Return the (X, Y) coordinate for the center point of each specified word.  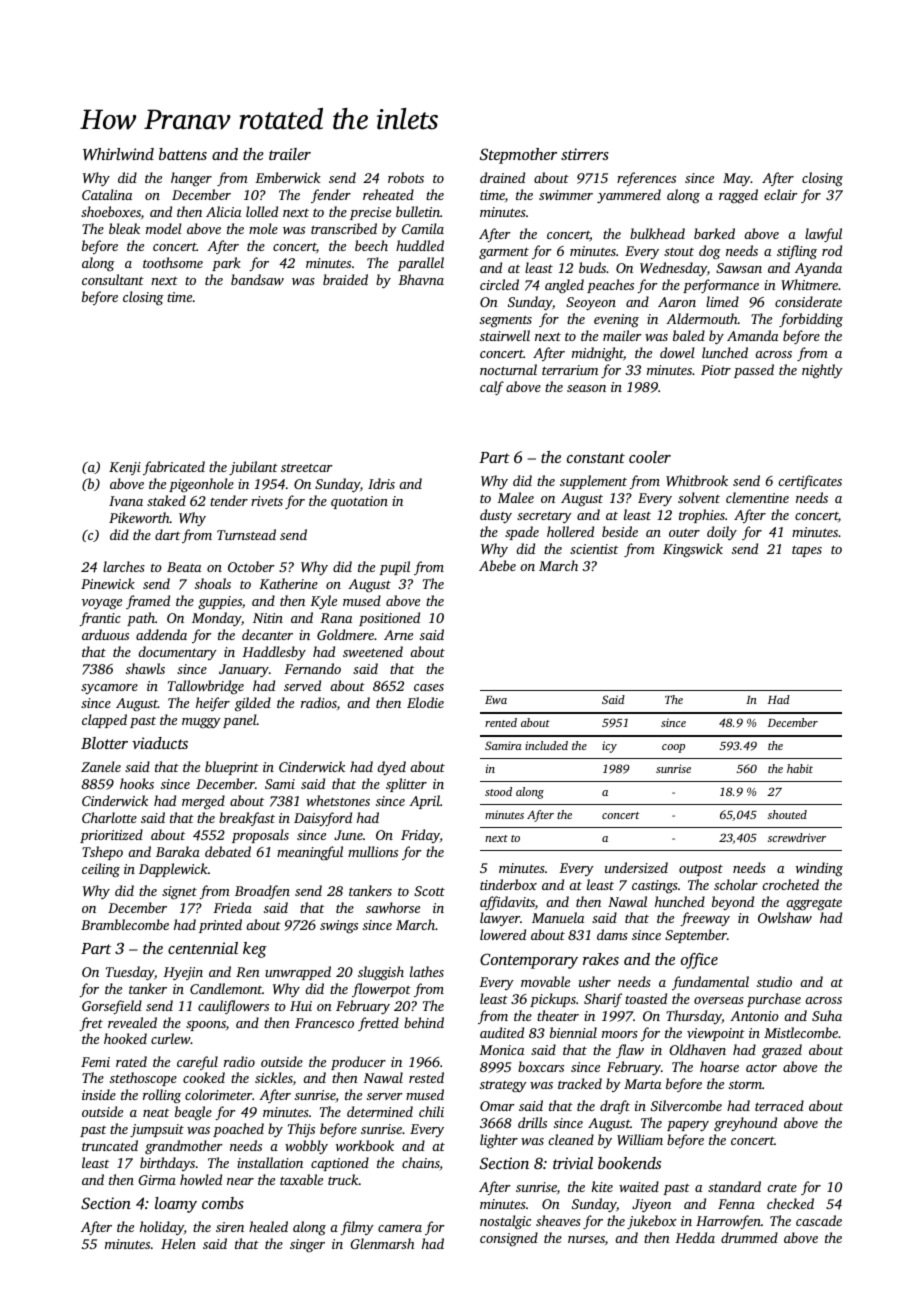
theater (558, 1015)
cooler (650, 457)
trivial (573, 1163)
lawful (823, 235)
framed (148, 602)
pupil (394, 568)
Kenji (125, 468)
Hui (301, 1006)
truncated (110, 1145)
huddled (420, 245)
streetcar (306, 468)
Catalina (107, 194)
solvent (699, 497)
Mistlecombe (801, 1032)
